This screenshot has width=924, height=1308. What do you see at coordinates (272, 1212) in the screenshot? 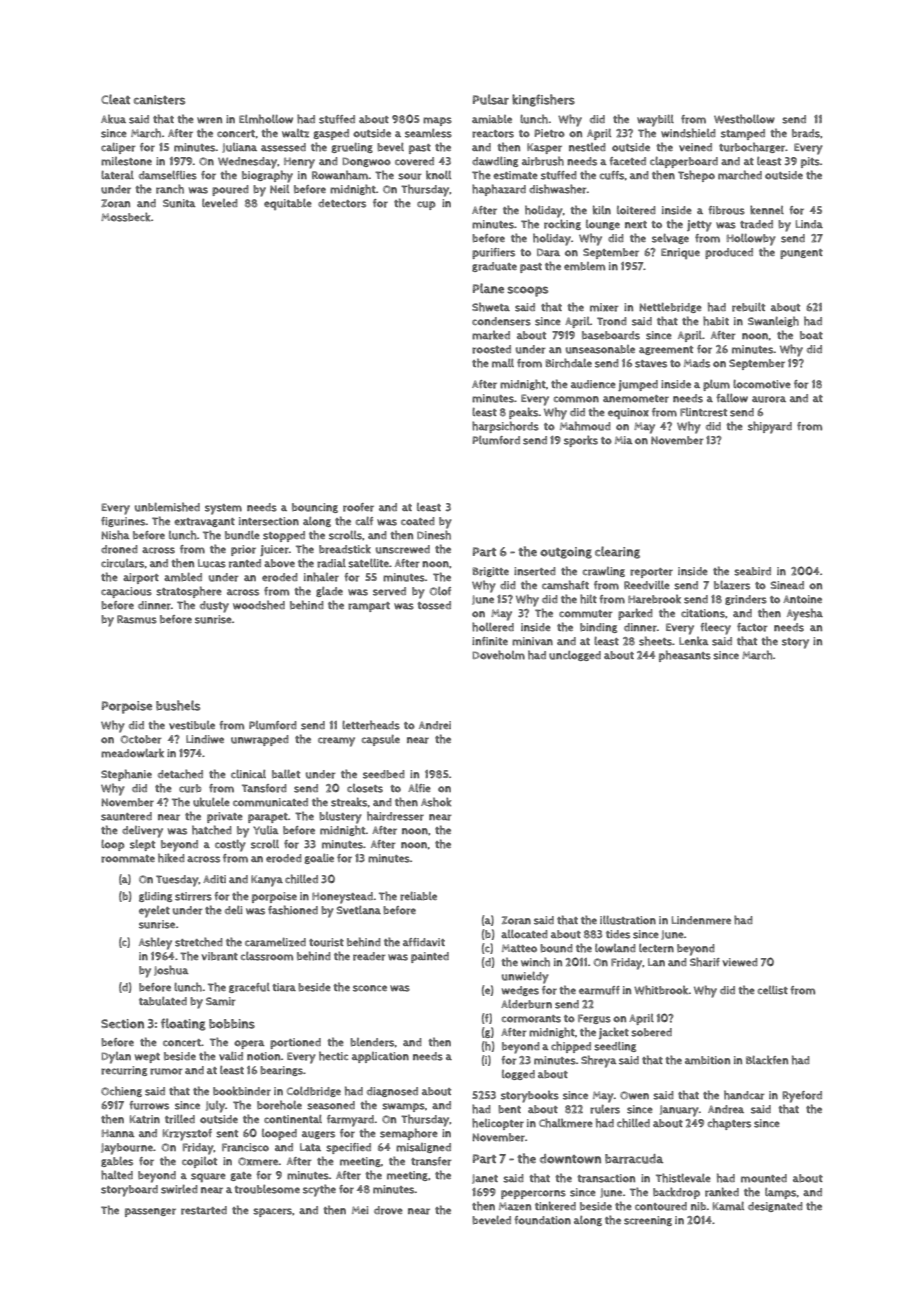
I see `spacers` at bounding box center [272, 1212].
